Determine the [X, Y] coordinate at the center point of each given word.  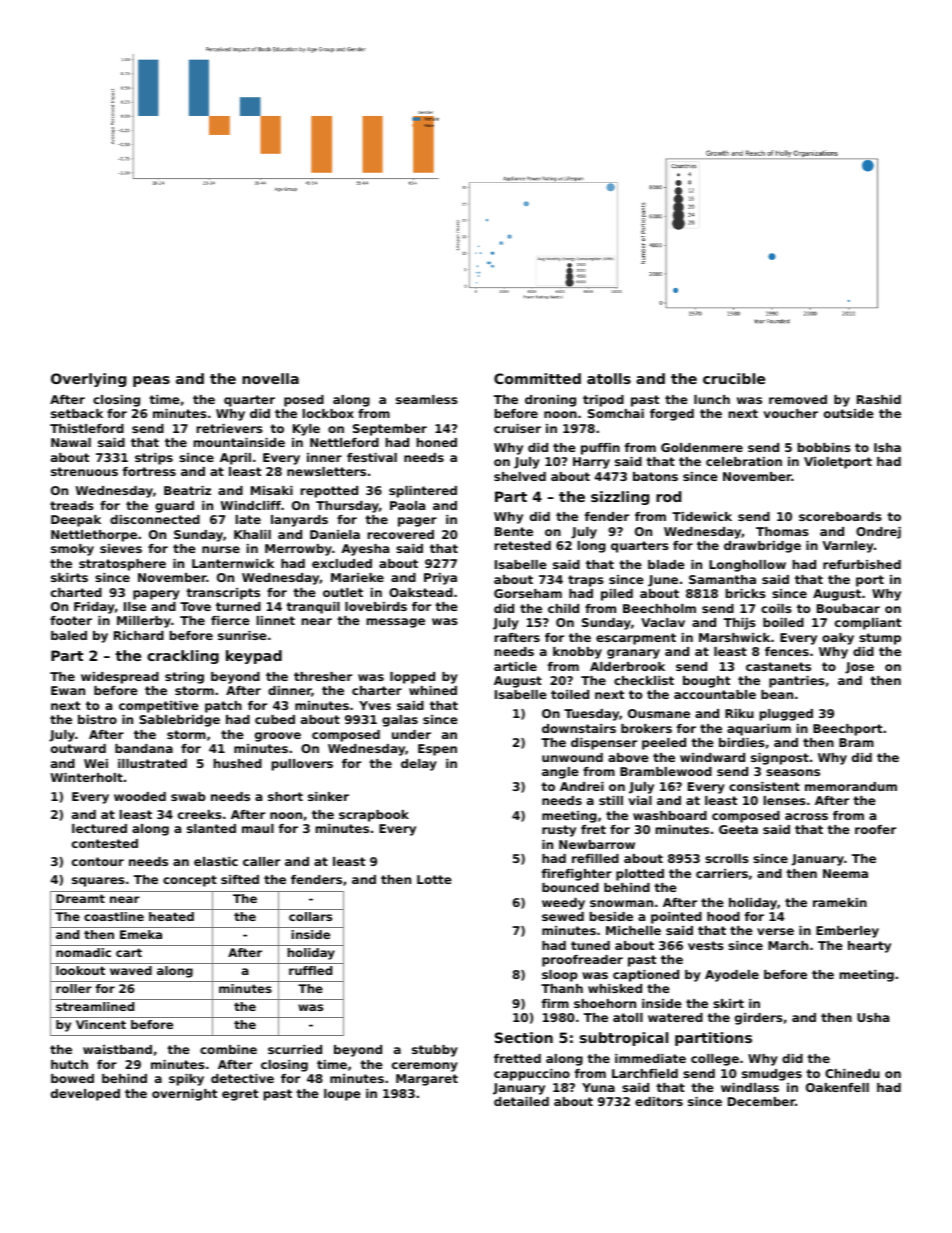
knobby [577, 653]
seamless [427, 399]
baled [69, 635]
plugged [786, 715]
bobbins [824, 447]
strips [154, 459]
